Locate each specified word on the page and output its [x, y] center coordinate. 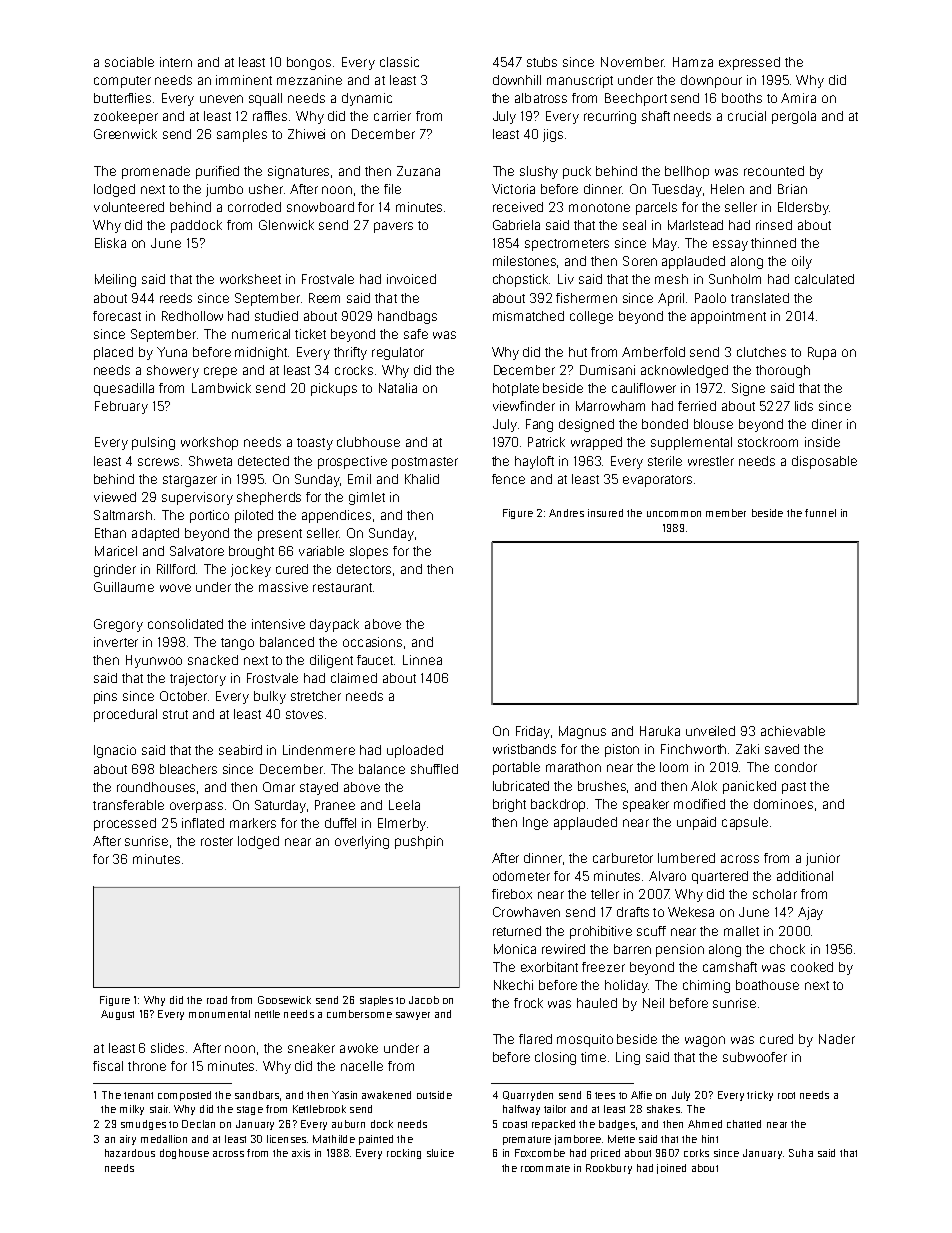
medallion [164, 1139]
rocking [404, 1154]
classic [399, 62]
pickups [334, 389]
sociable [129, 62]
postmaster [425, 463]
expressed [749, 63]
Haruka [660, 731]
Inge [535, 823]
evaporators [657, 481]
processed [125, 824]
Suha [801, 1153]
